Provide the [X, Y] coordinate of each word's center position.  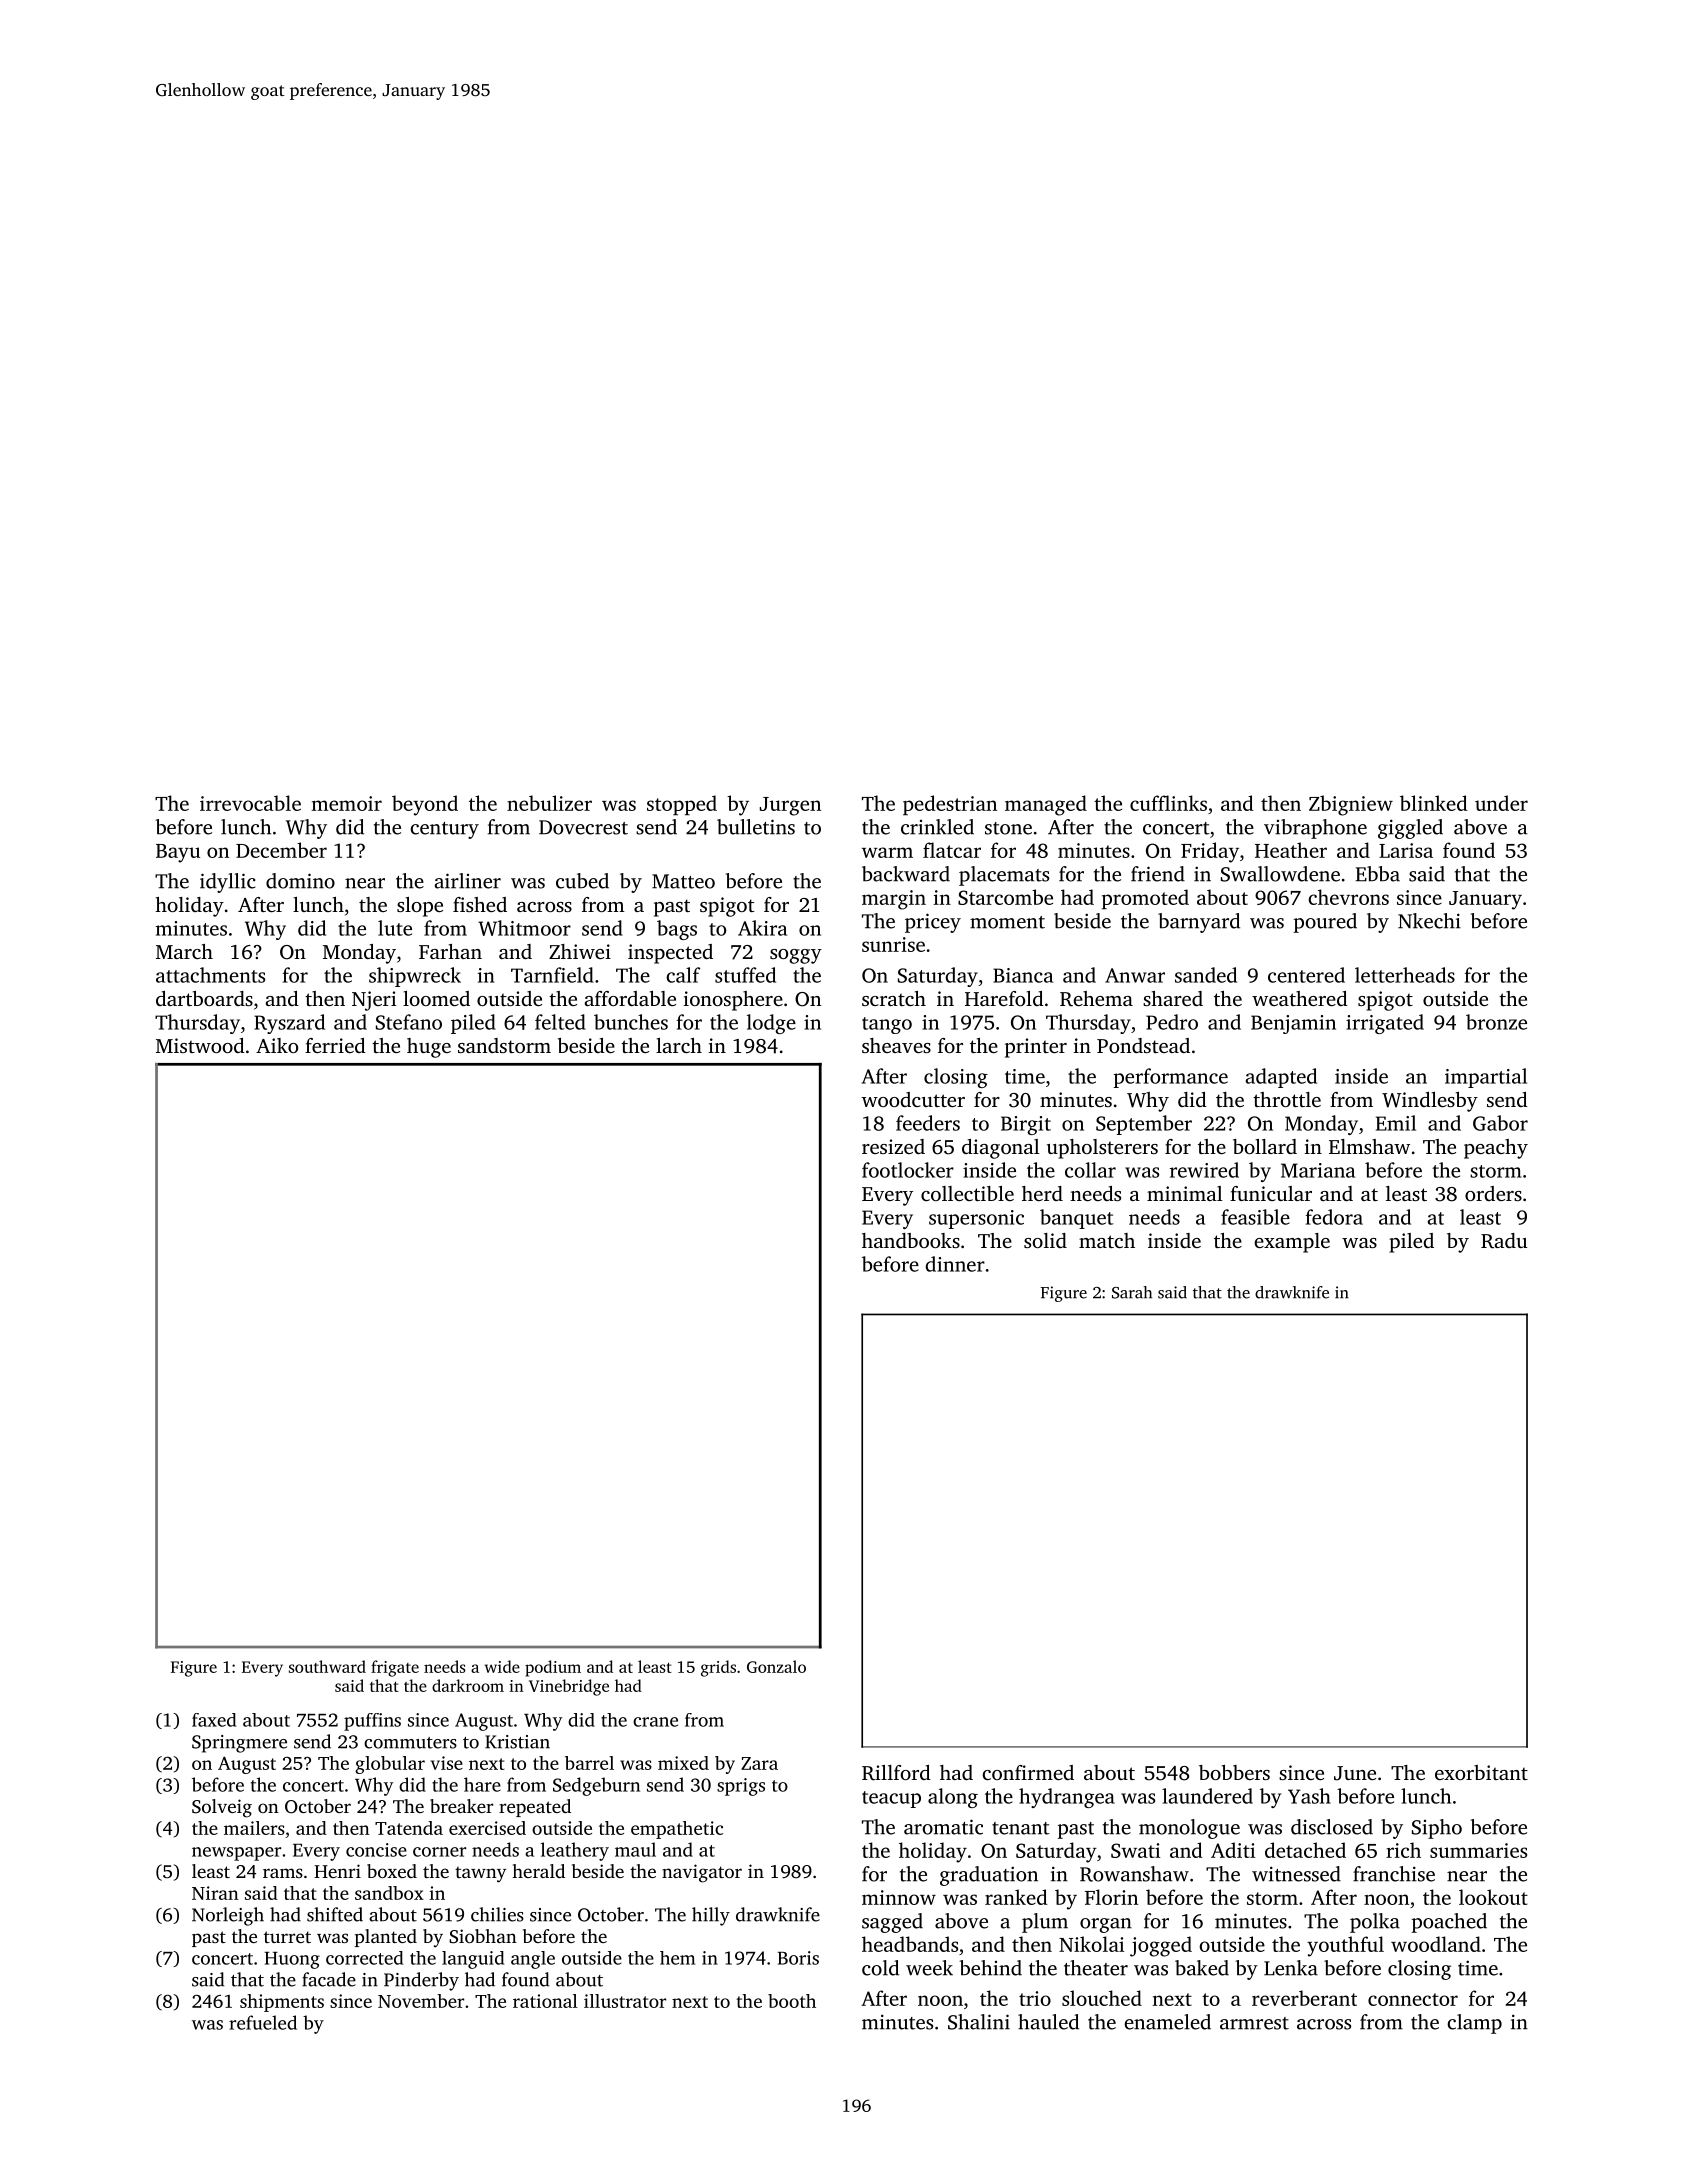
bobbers [1234, 1772]
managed [1046, 805]
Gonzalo [776, 1666]
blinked [1434, 803]
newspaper [236, 1854]
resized [893, 1146]
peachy [1496, 1149]
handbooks [911, 1240]
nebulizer [549, 803]
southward [327, 1666]
